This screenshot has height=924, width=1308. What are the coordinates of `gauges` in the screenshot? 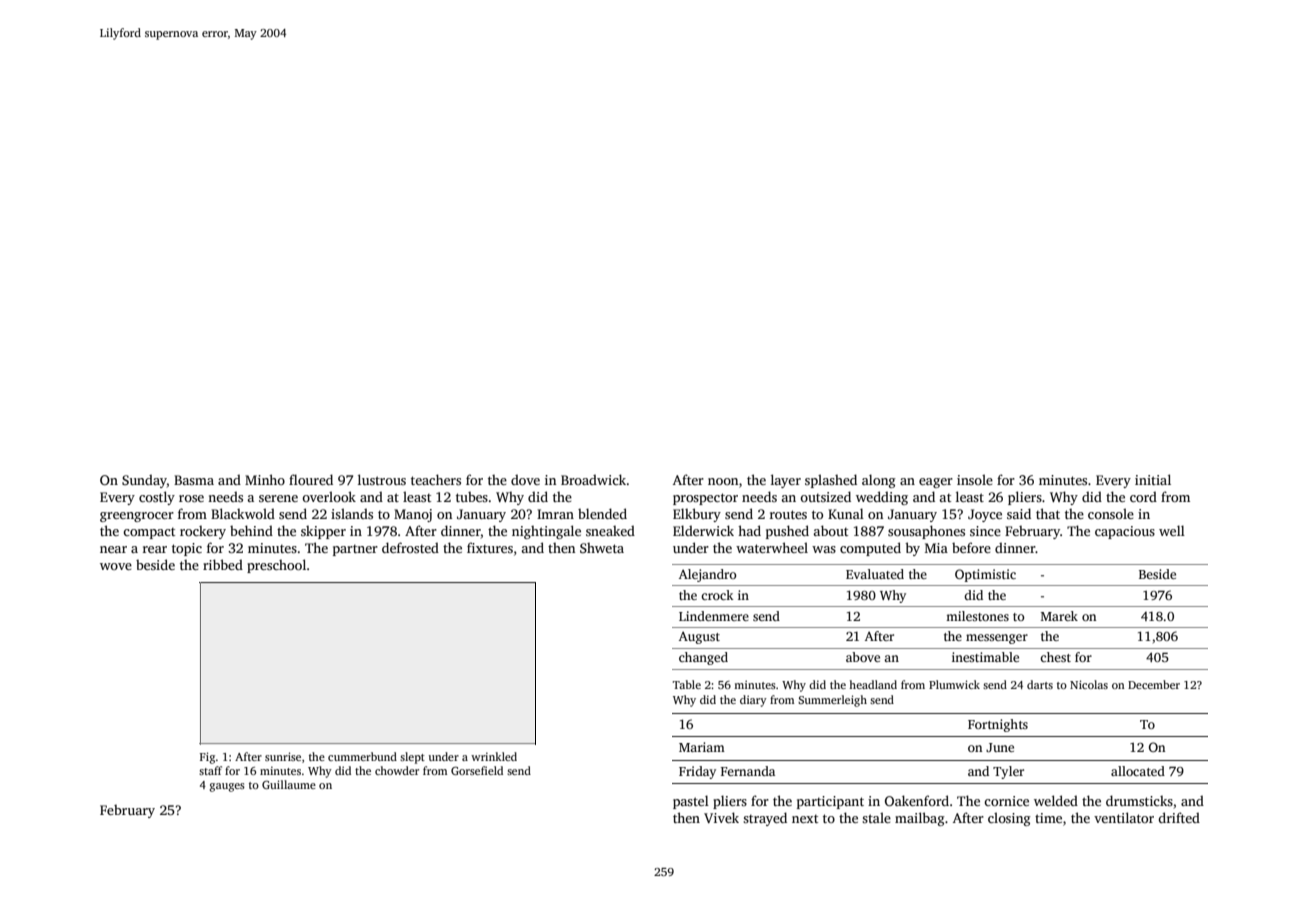 It's located at (227, 787).
